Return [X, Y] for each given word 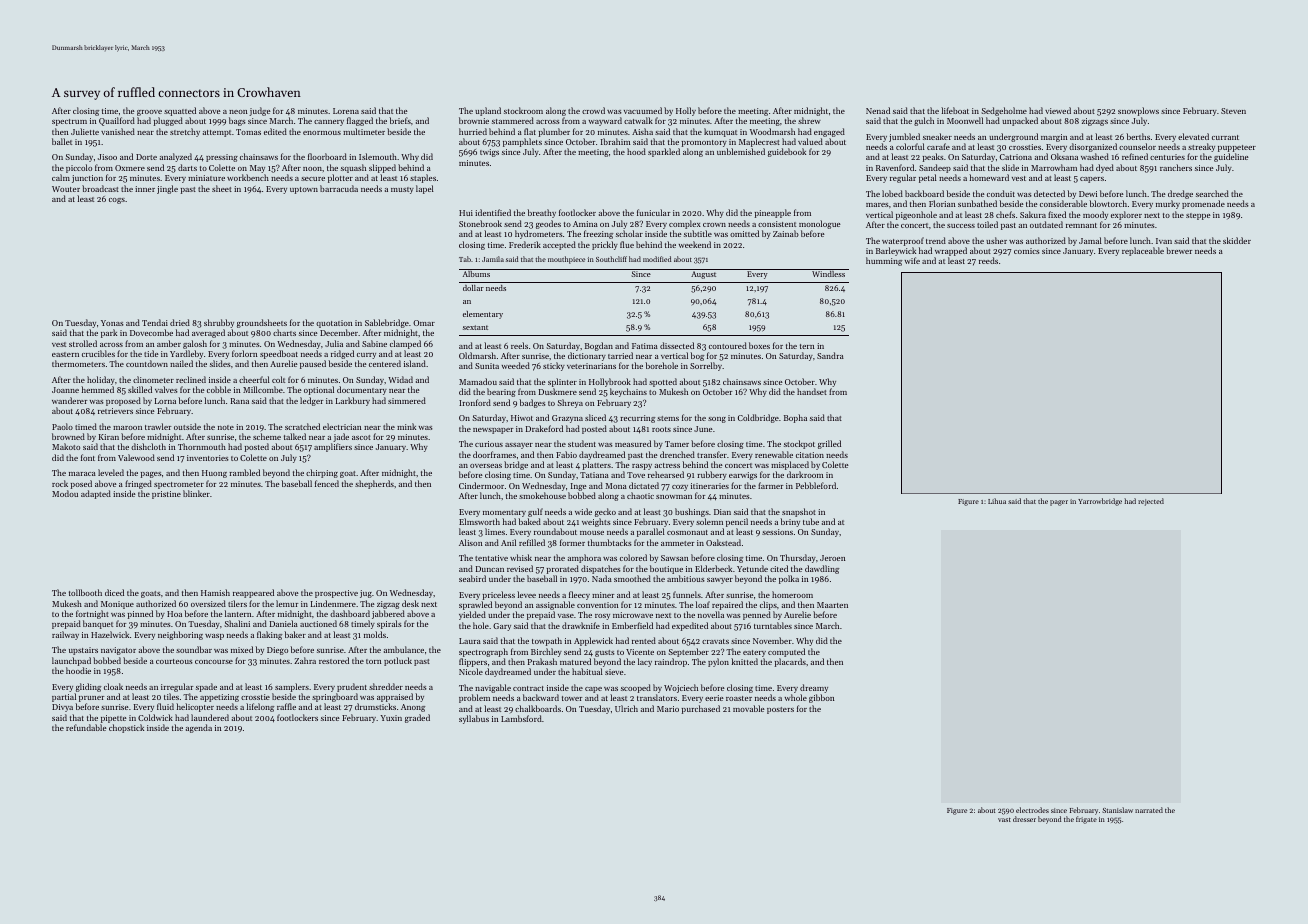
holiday [101, 380]
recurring [637, 419]
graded [417, 718]
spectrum [69, 122]
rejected [1151, 502]
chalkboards [538, 708]
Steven [1233, 111]
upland [488, 111]
